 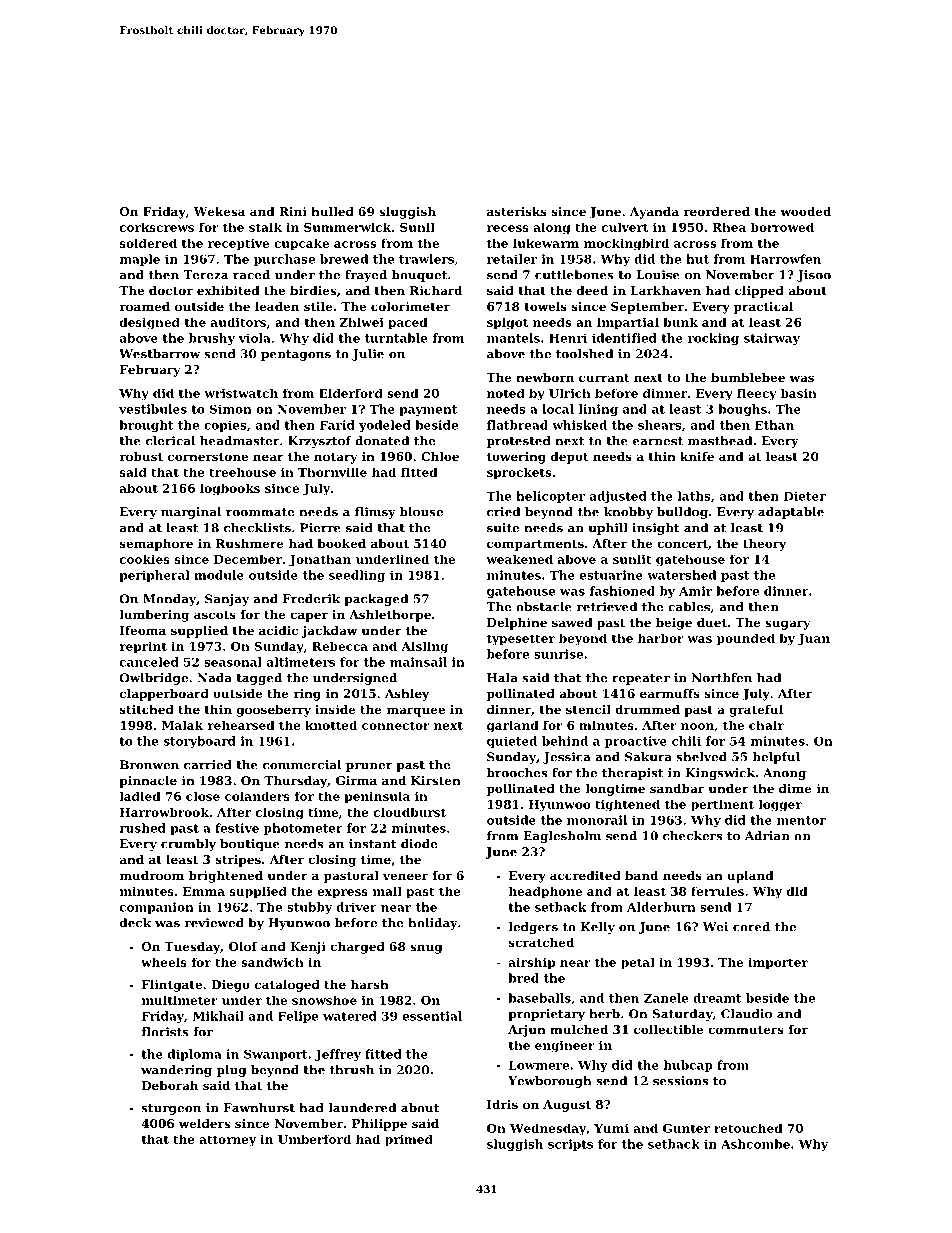 What do you see at coordinates (517, 211) in the screenshot?
I see `asterisks` at bounding box center [517, 211].
